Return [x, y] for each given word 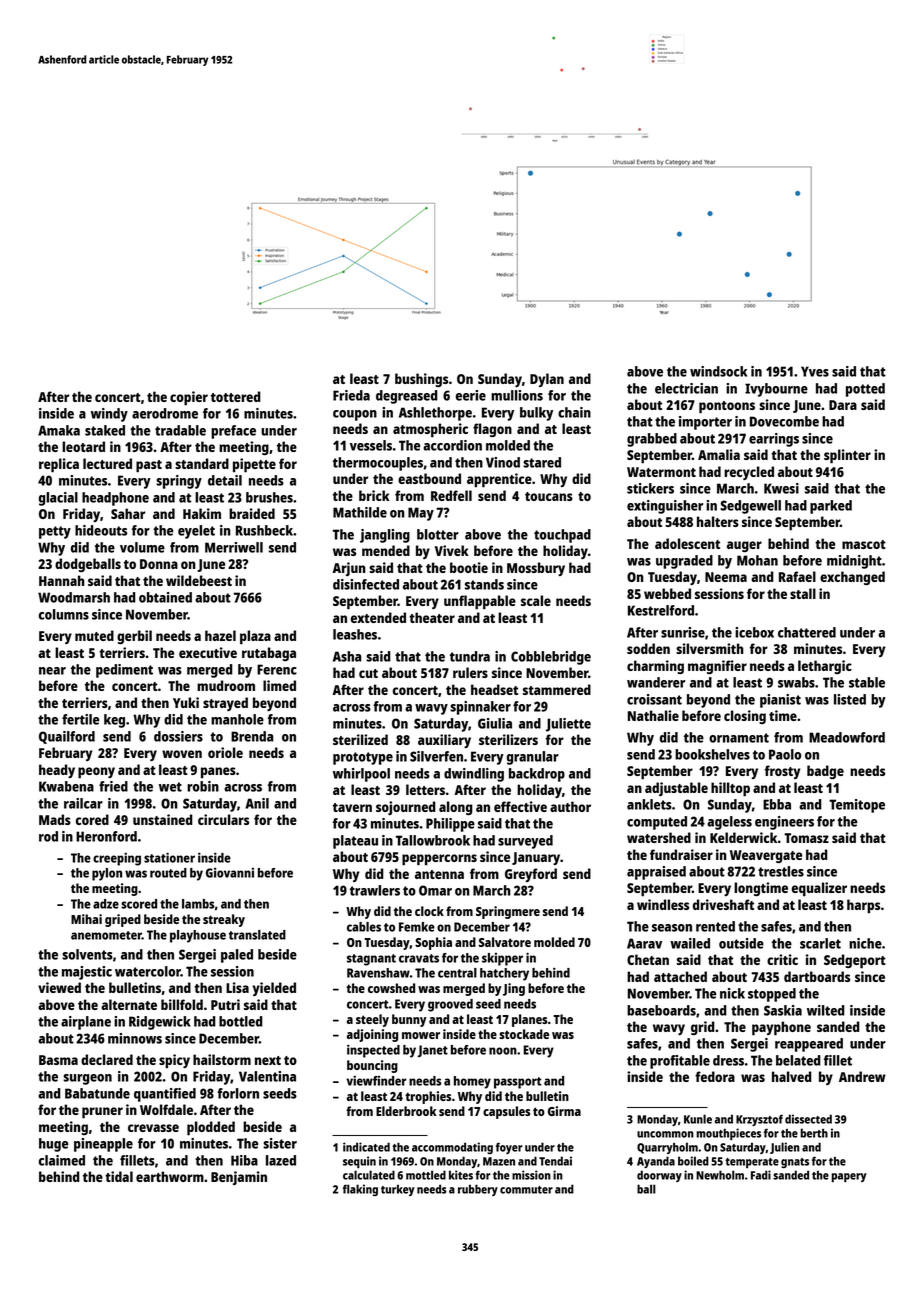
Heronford [106, 836]
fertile [80, 719]
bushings [421, 380]
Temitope [857, 806]
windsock [718, 371]
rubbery [478, 1190]
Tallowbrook [433, 840]
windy [109, 415]
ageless [729, 823]
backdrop [537, 775]
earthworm [170, 1176]
